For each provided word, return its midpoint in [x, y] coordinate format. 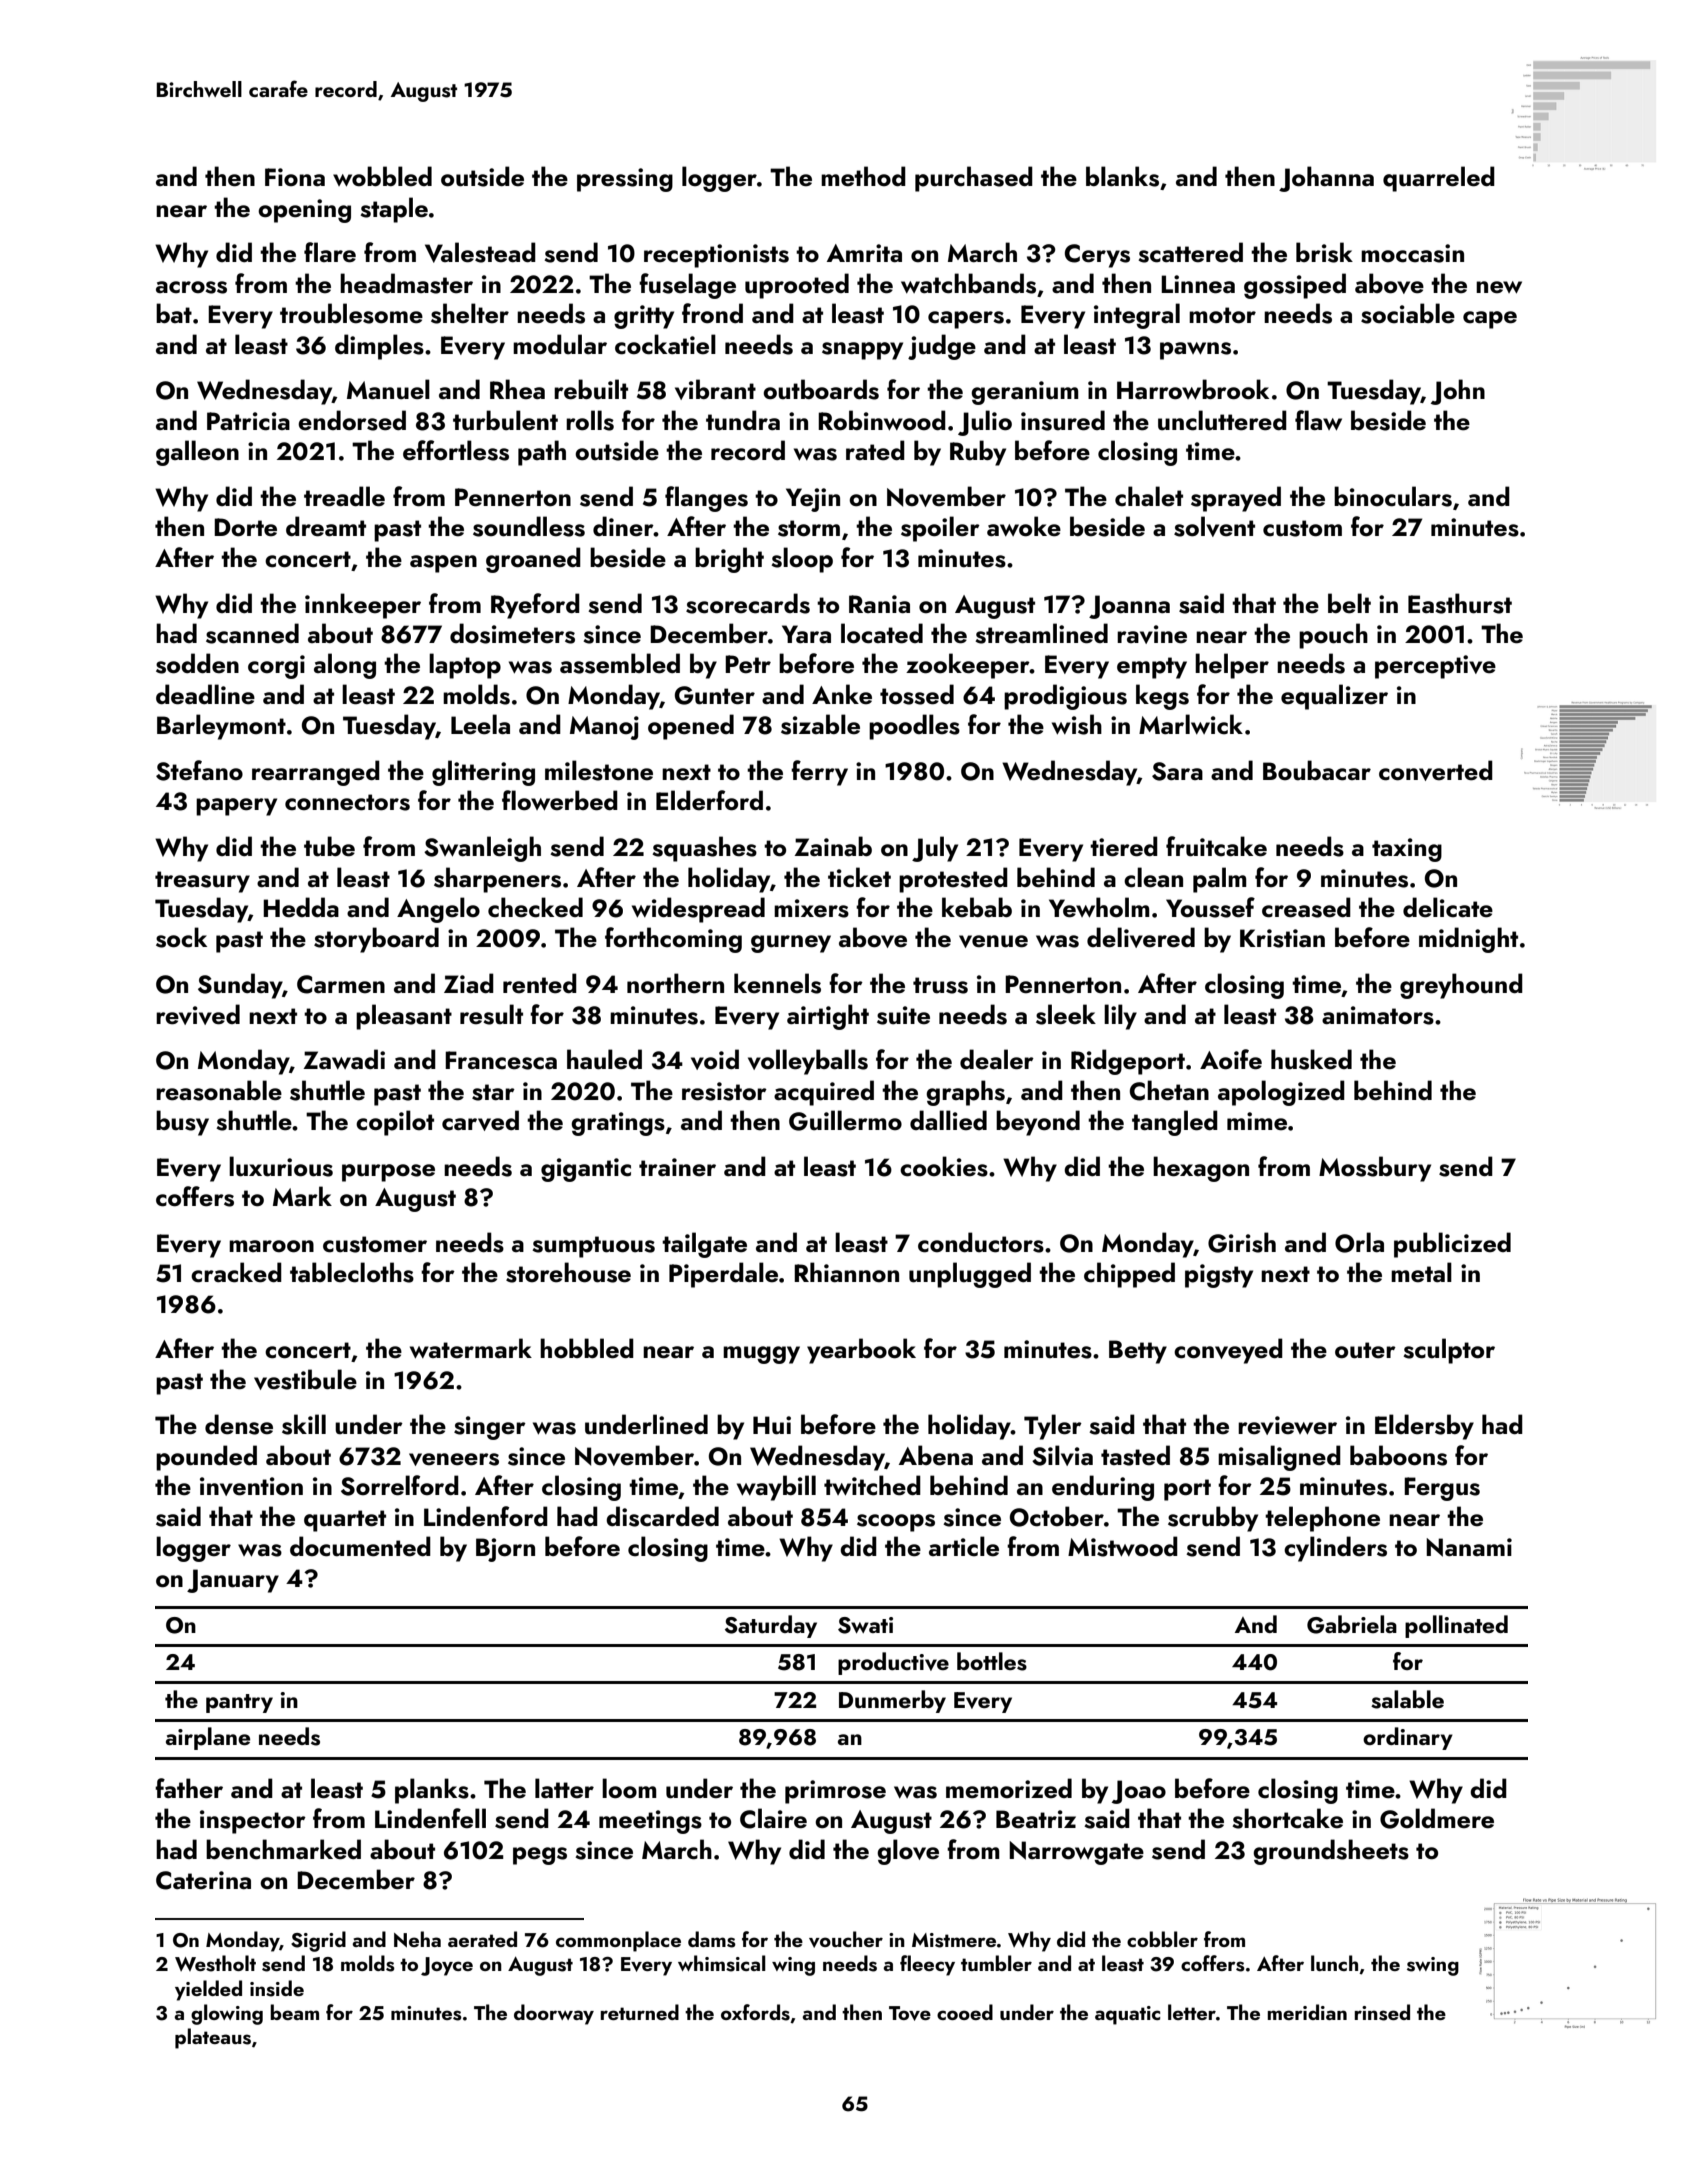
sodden [197, 663]
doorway [554, 2014]
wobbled [382, 176]
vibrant [715, 389]
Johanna [1326, 179]
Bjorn [505, 1550]
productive [893, 1663]
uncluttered [1222, 420]
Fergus [1442, 1489]
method [863, 176]
